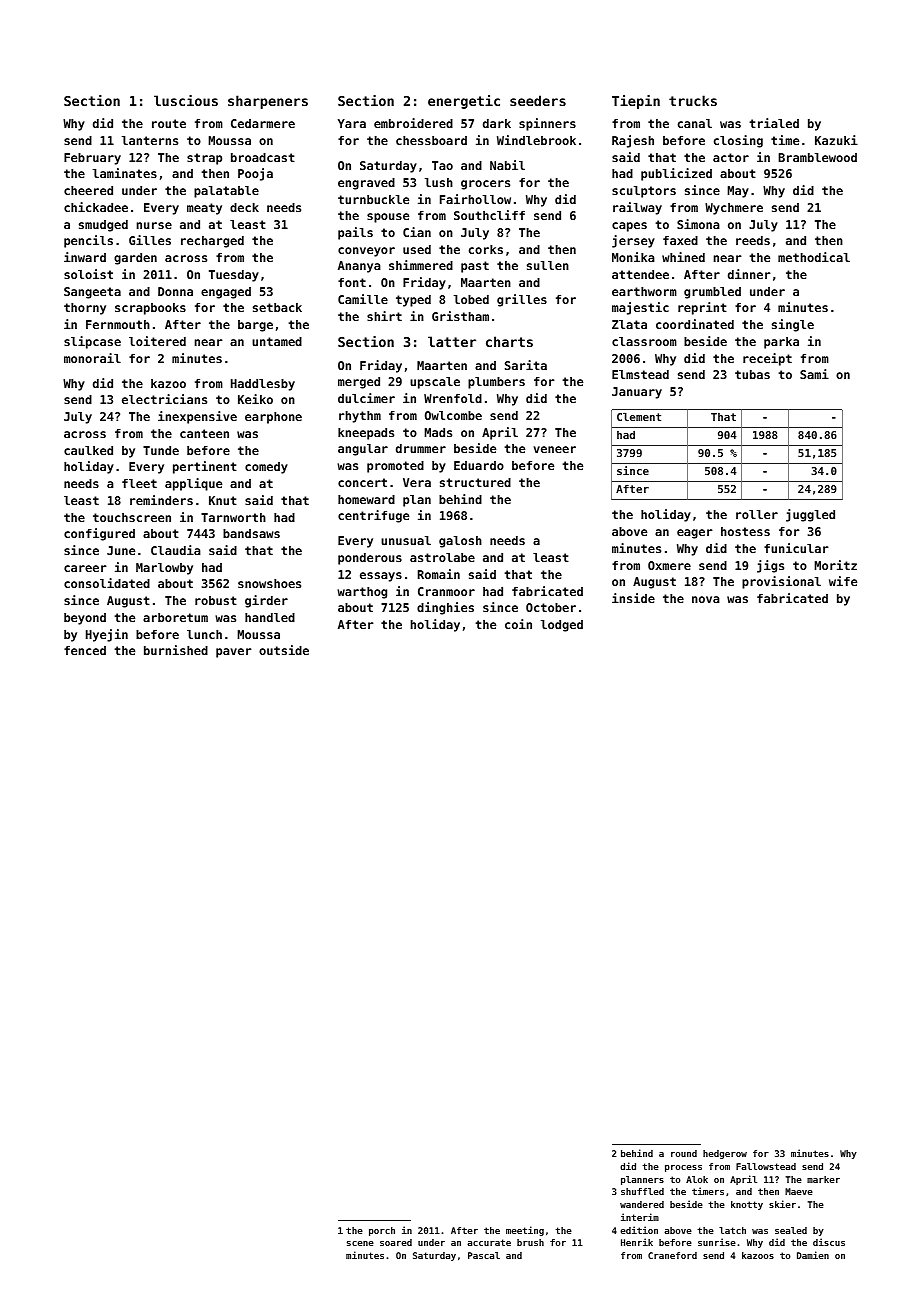  I want to click on porch, so click(382, 1231).
